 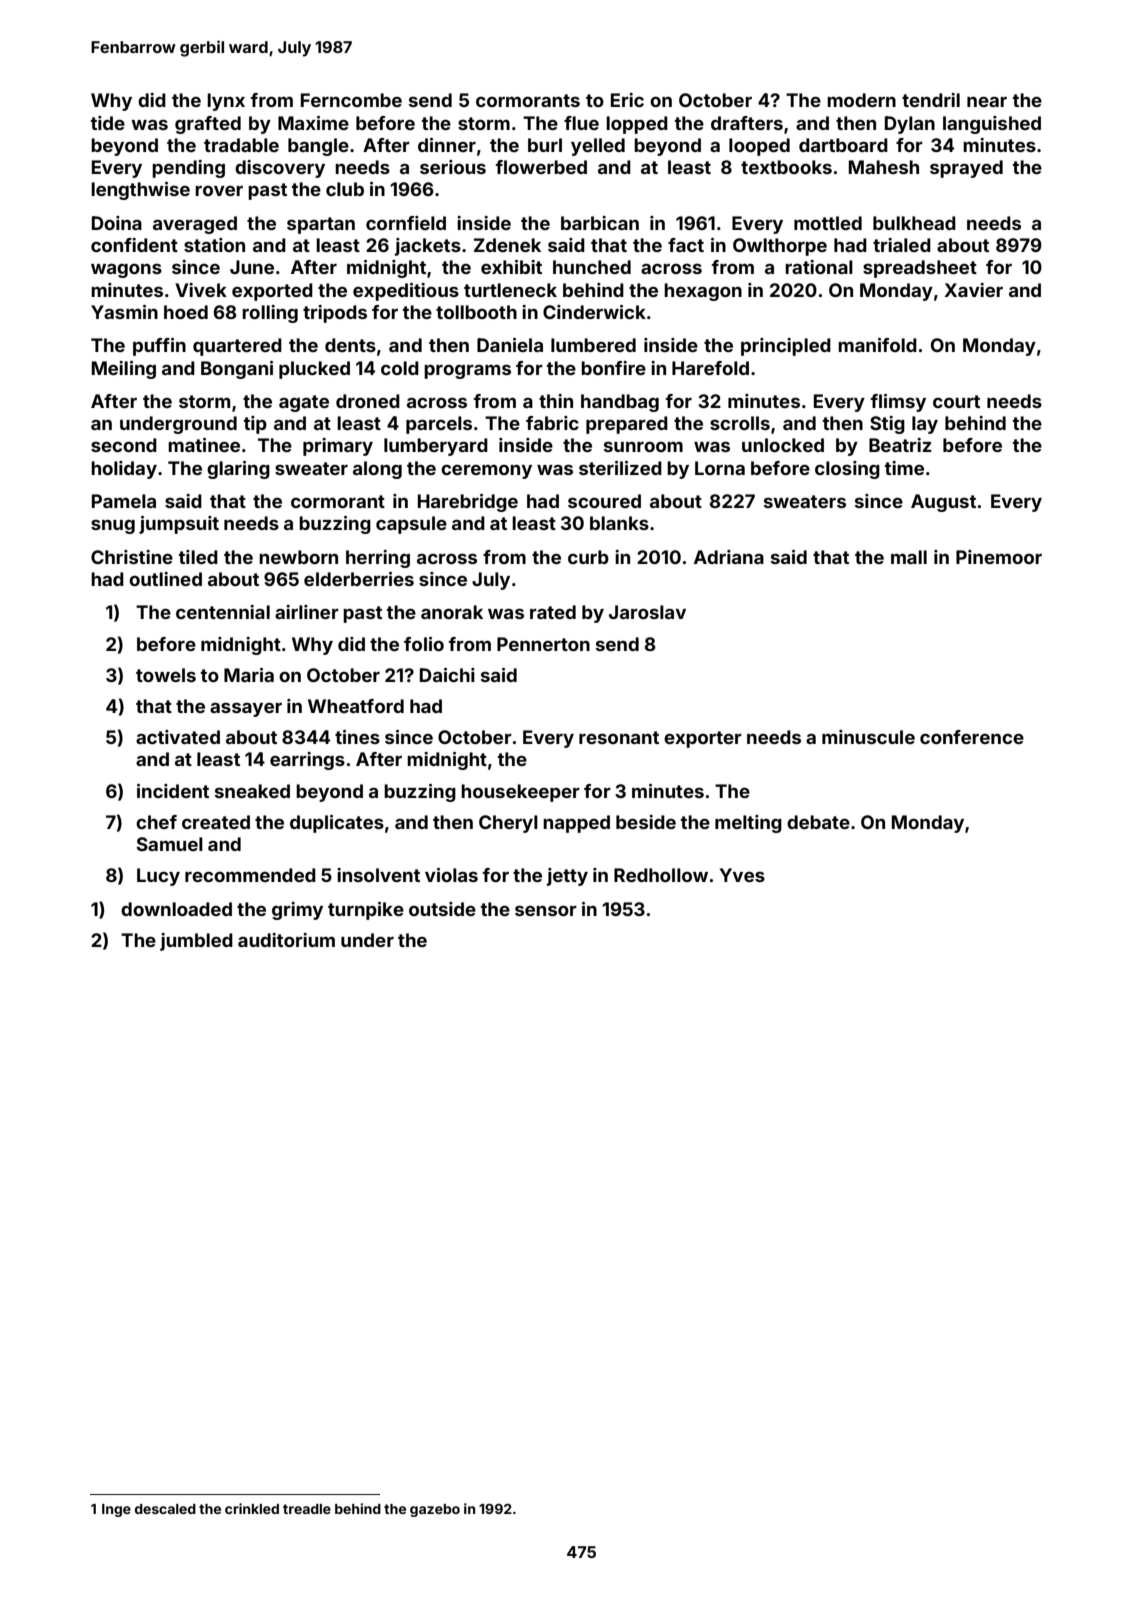 I want to click on descaled, so click(x=165, y=1509).
